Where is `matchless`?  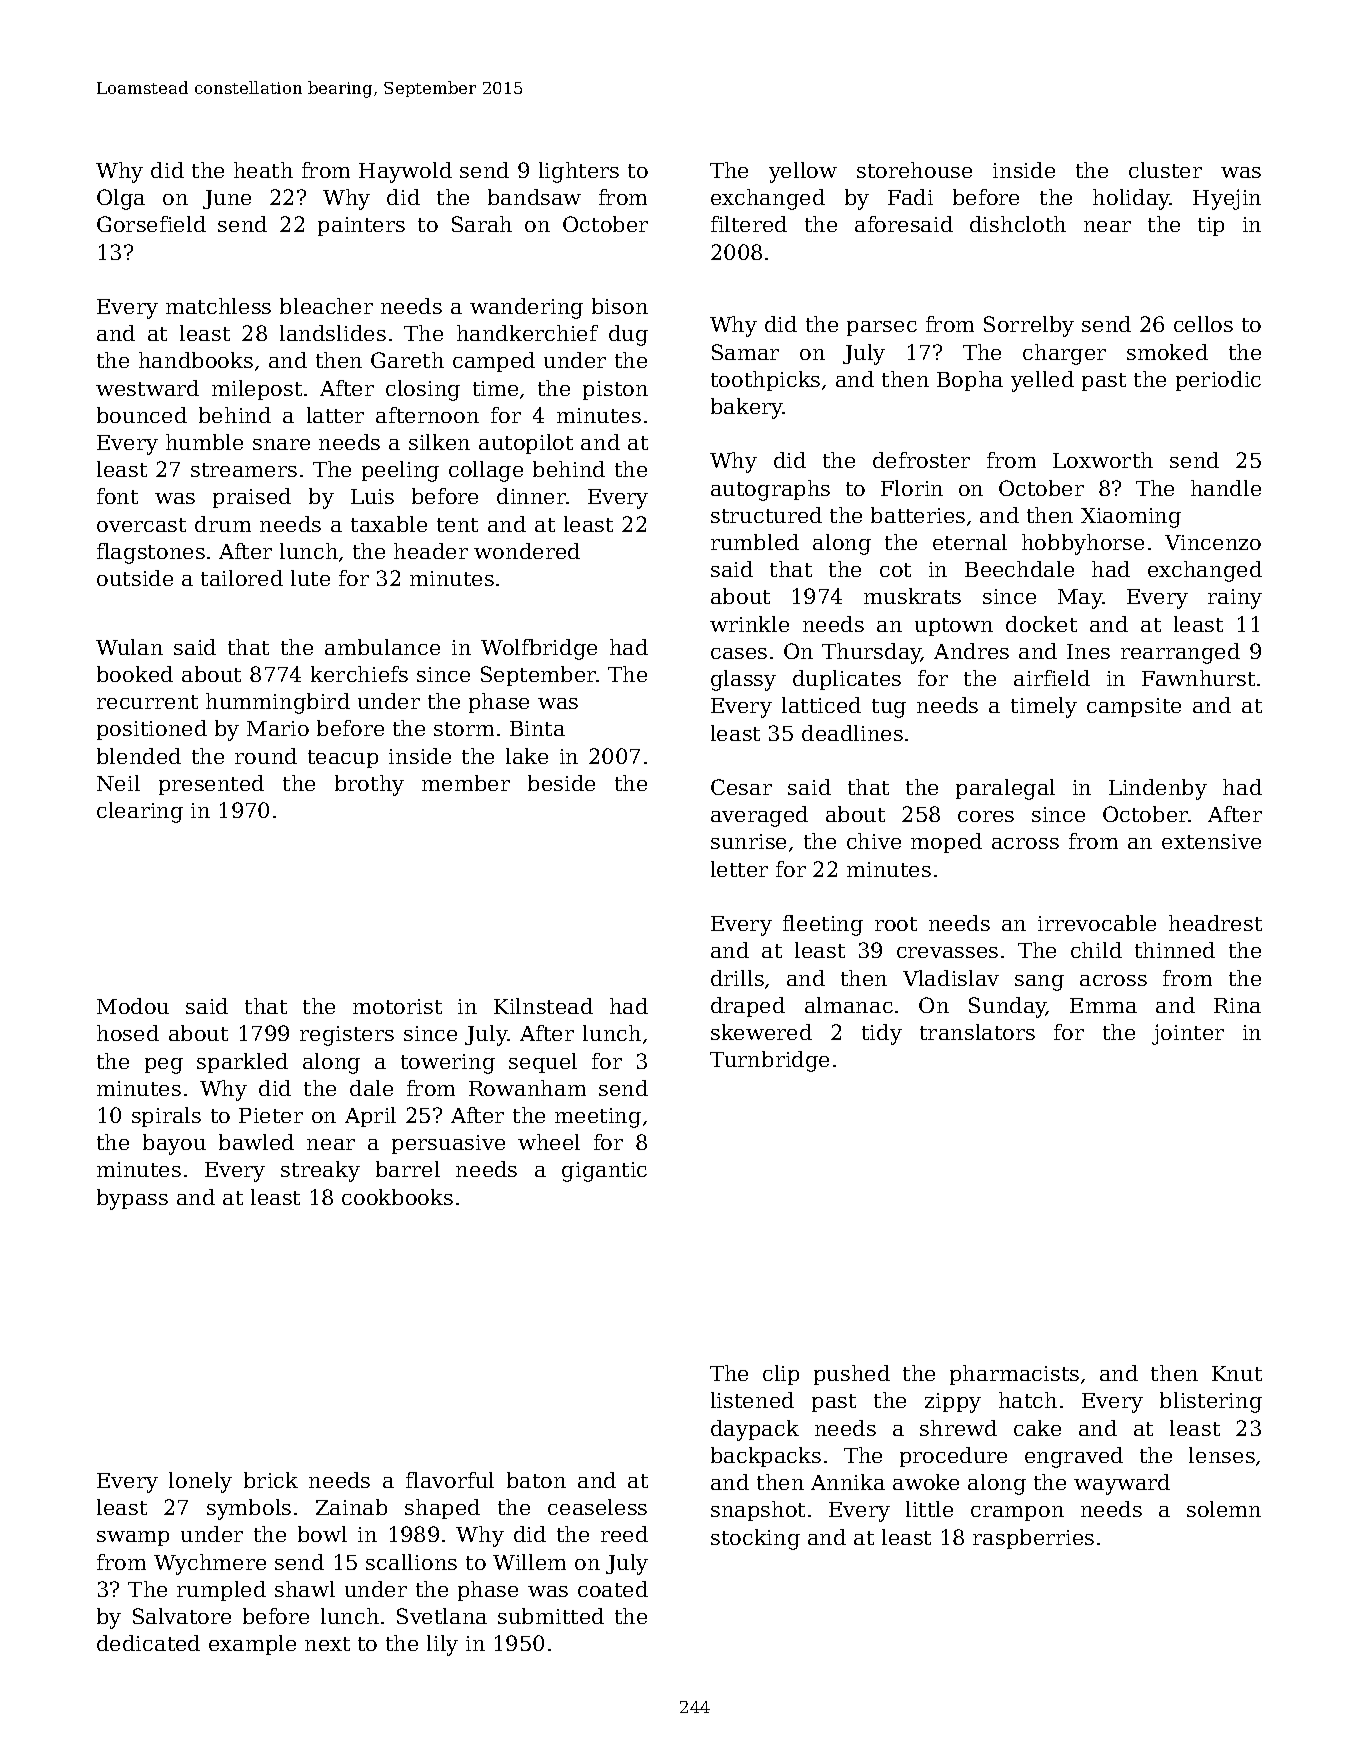 matchless is located at coordinates (218, 306).
